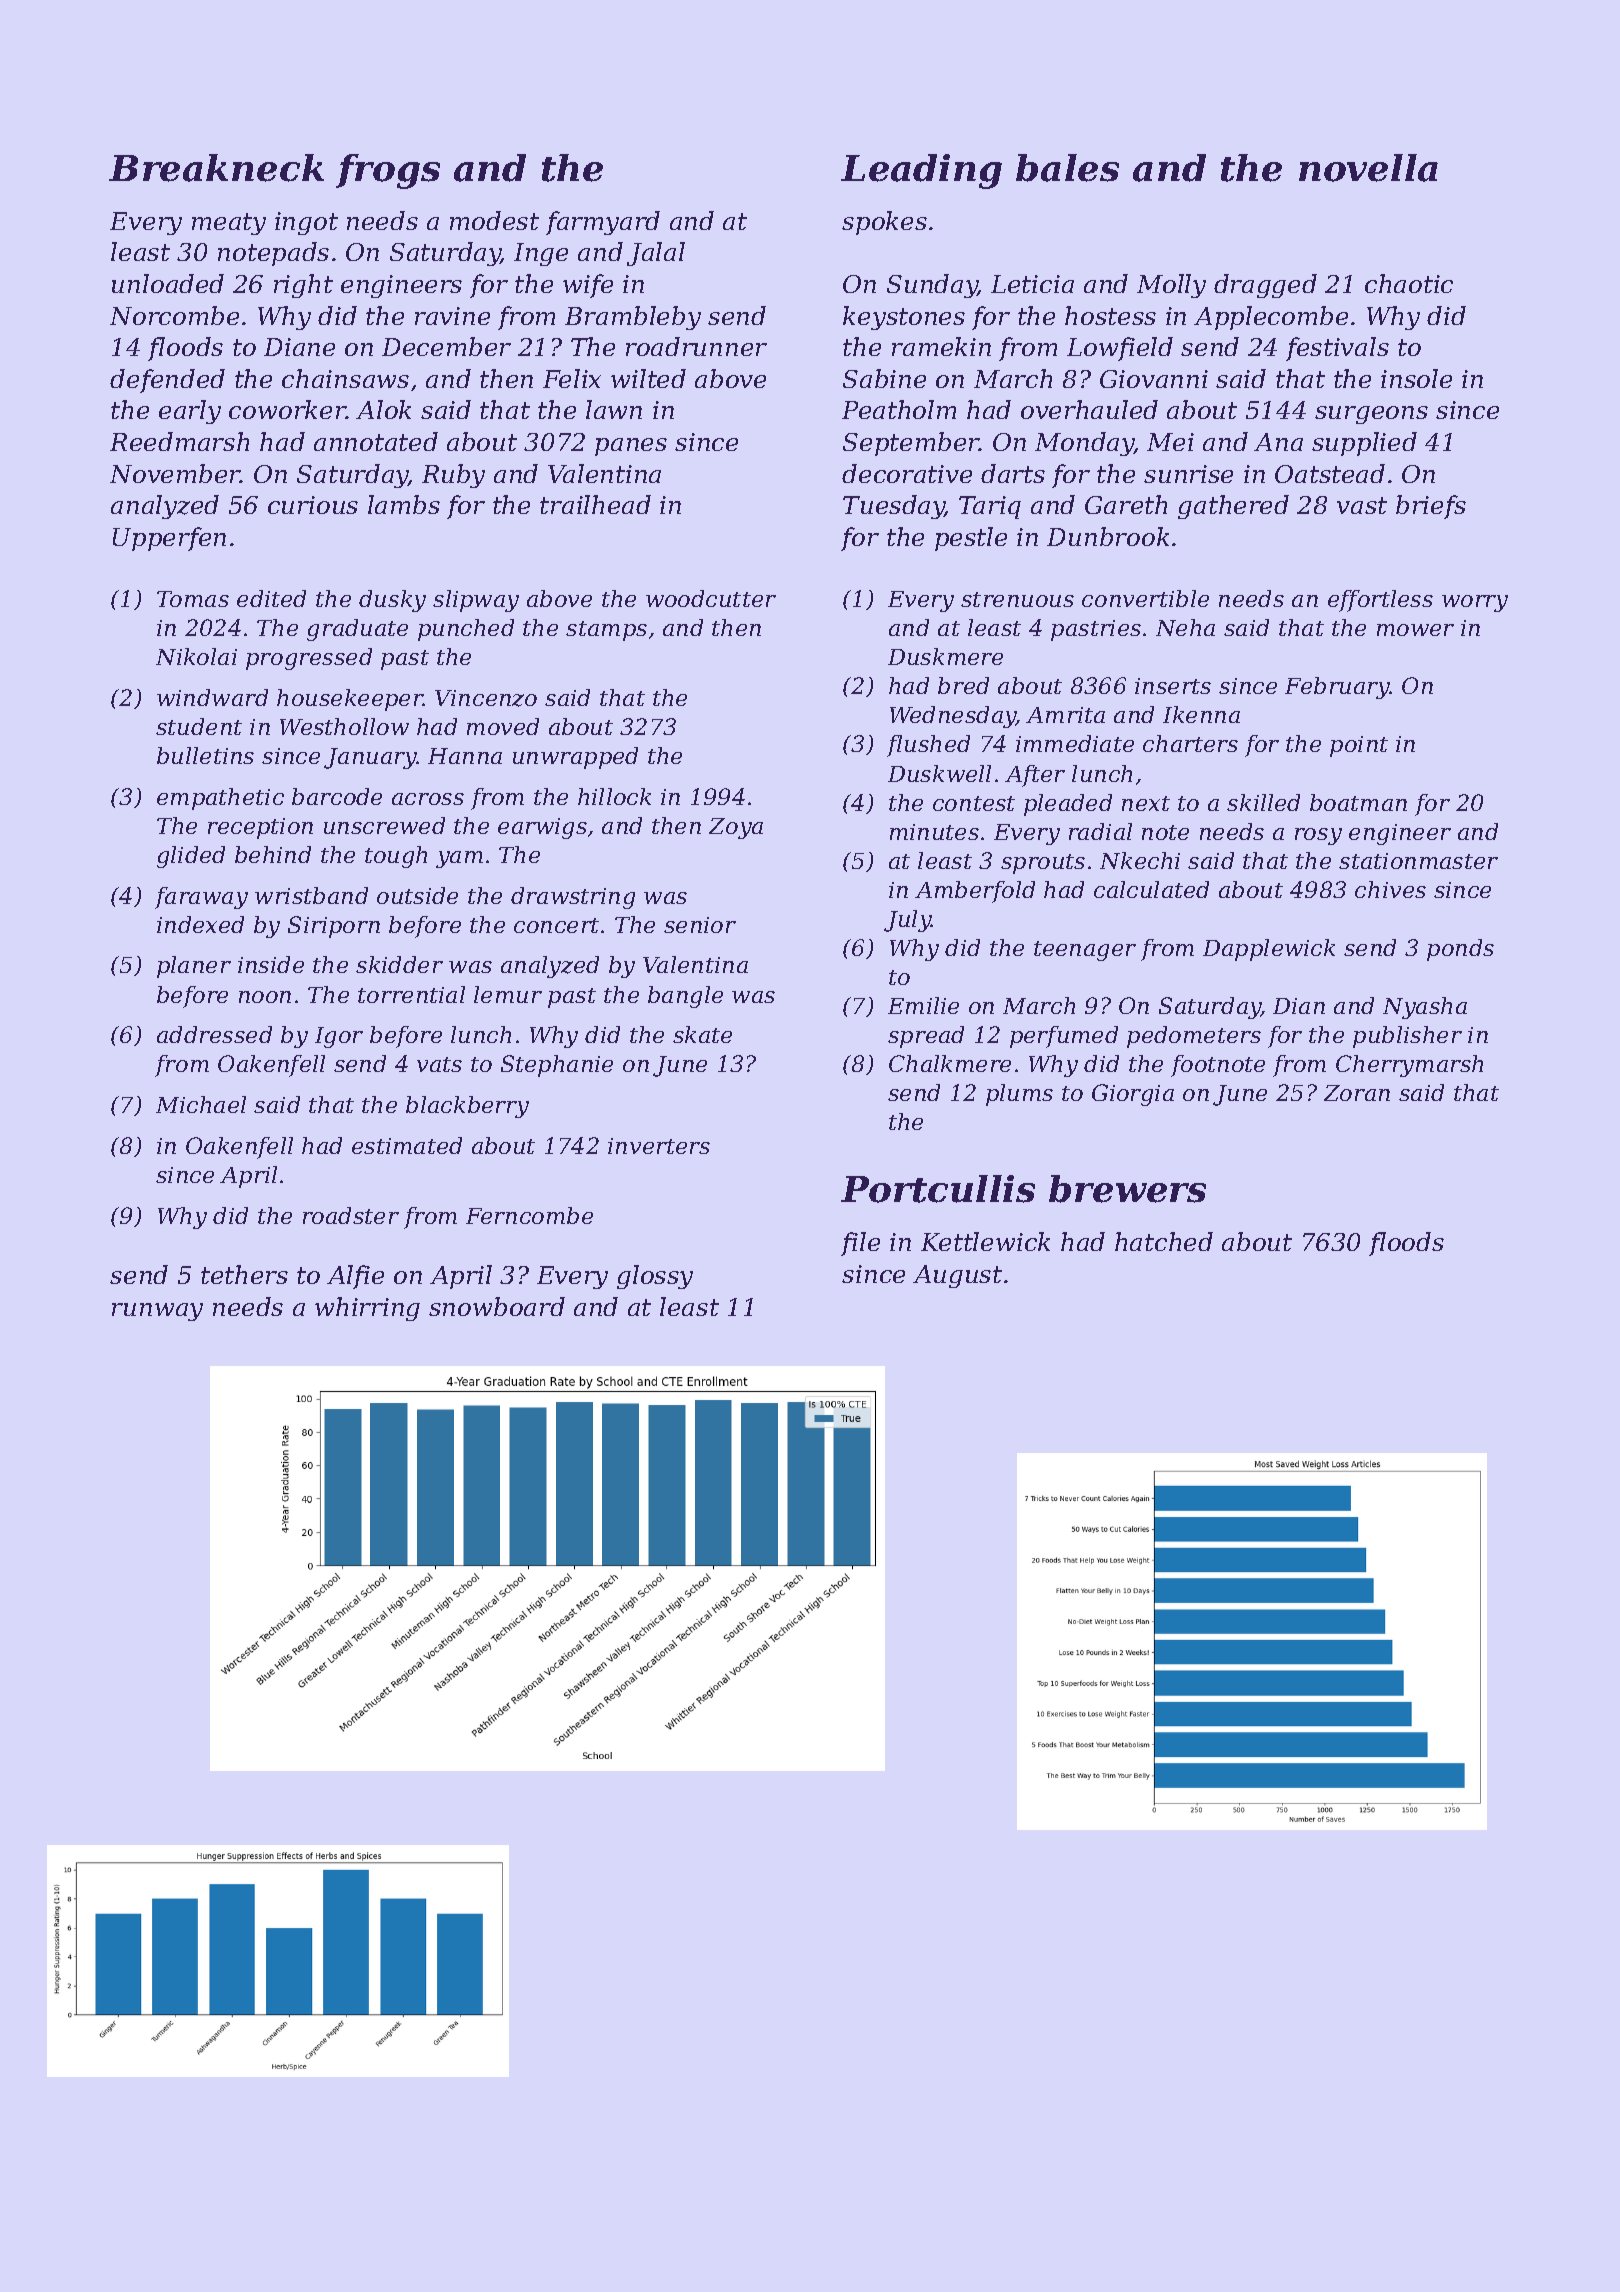 This document has height=2292, width=1620. Describe the element at coordinates (1409, 283) in the document. I see `chaotic` at that location.
